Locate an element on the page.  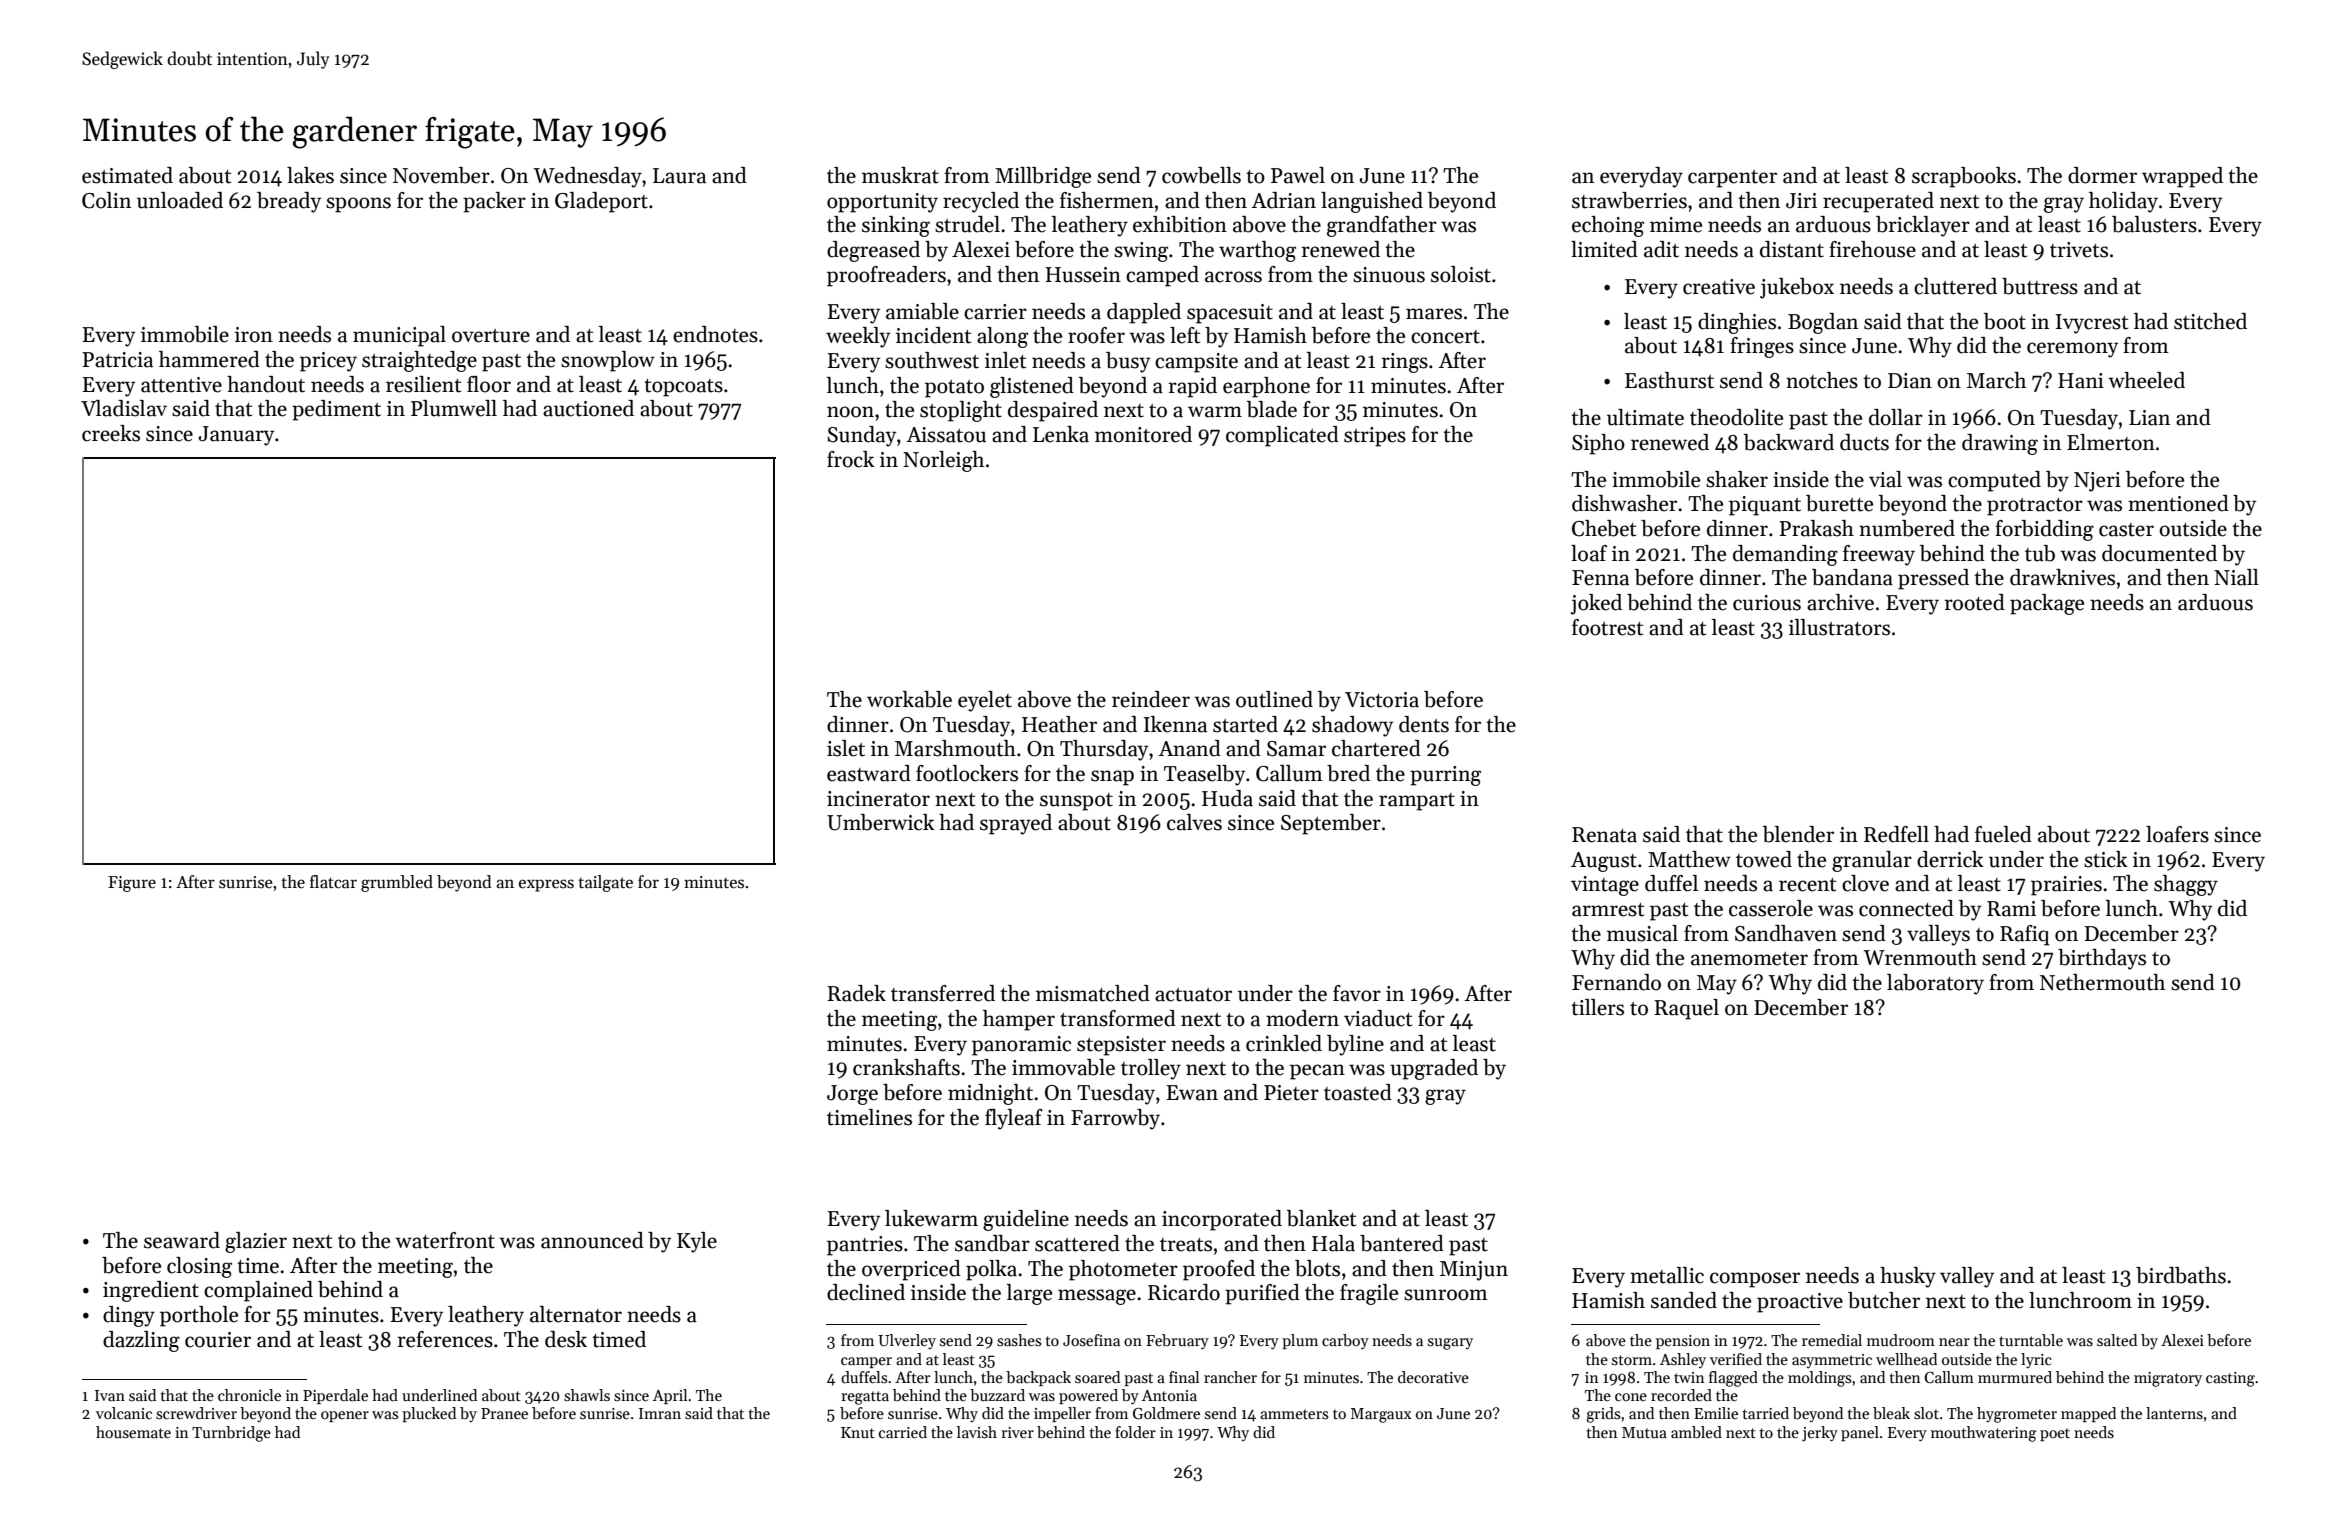
wrapped is located at coordinates (2182, 177).
